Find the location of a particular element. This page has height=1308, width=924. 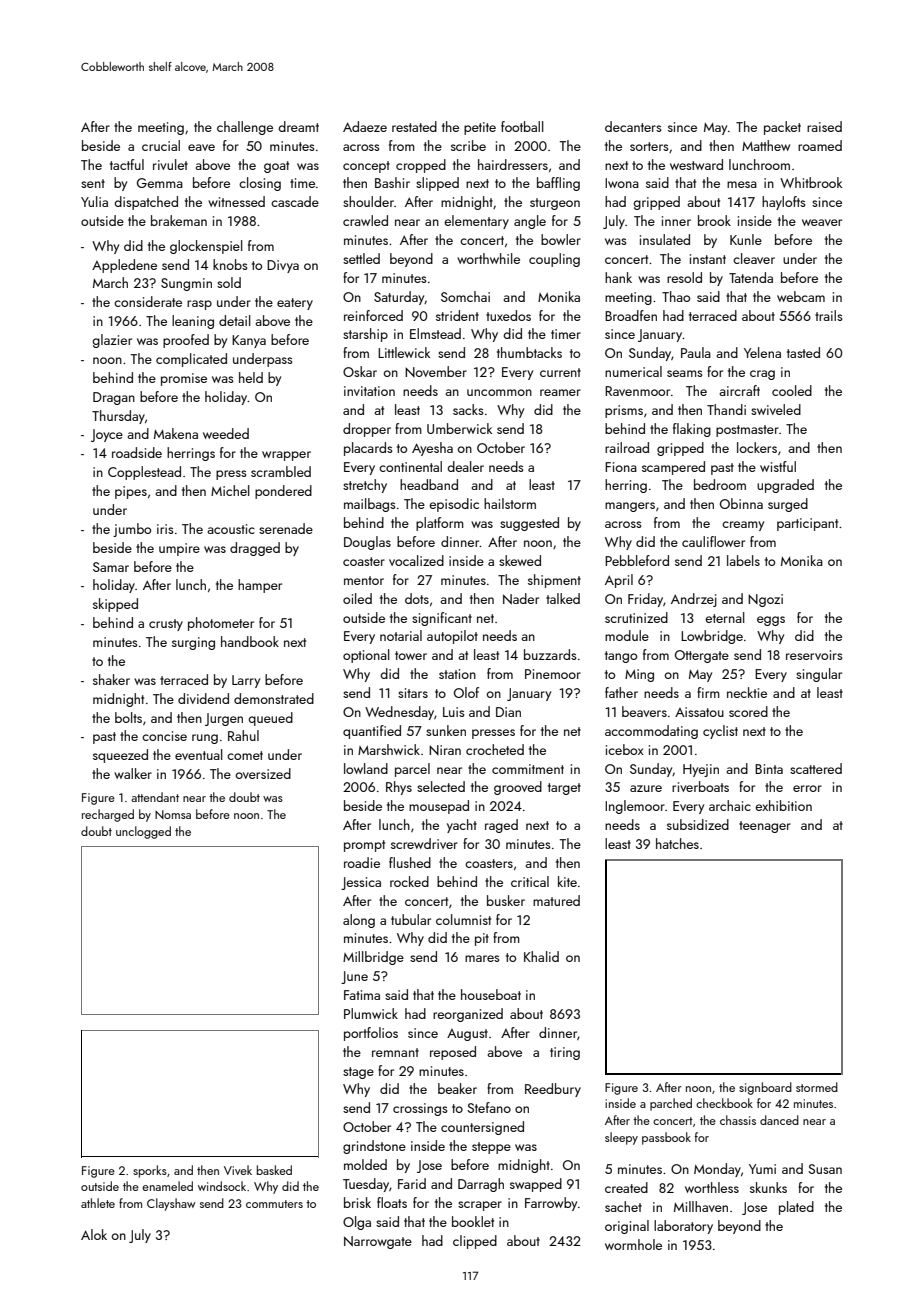

dreamt is located at coordinates (298, 126).
